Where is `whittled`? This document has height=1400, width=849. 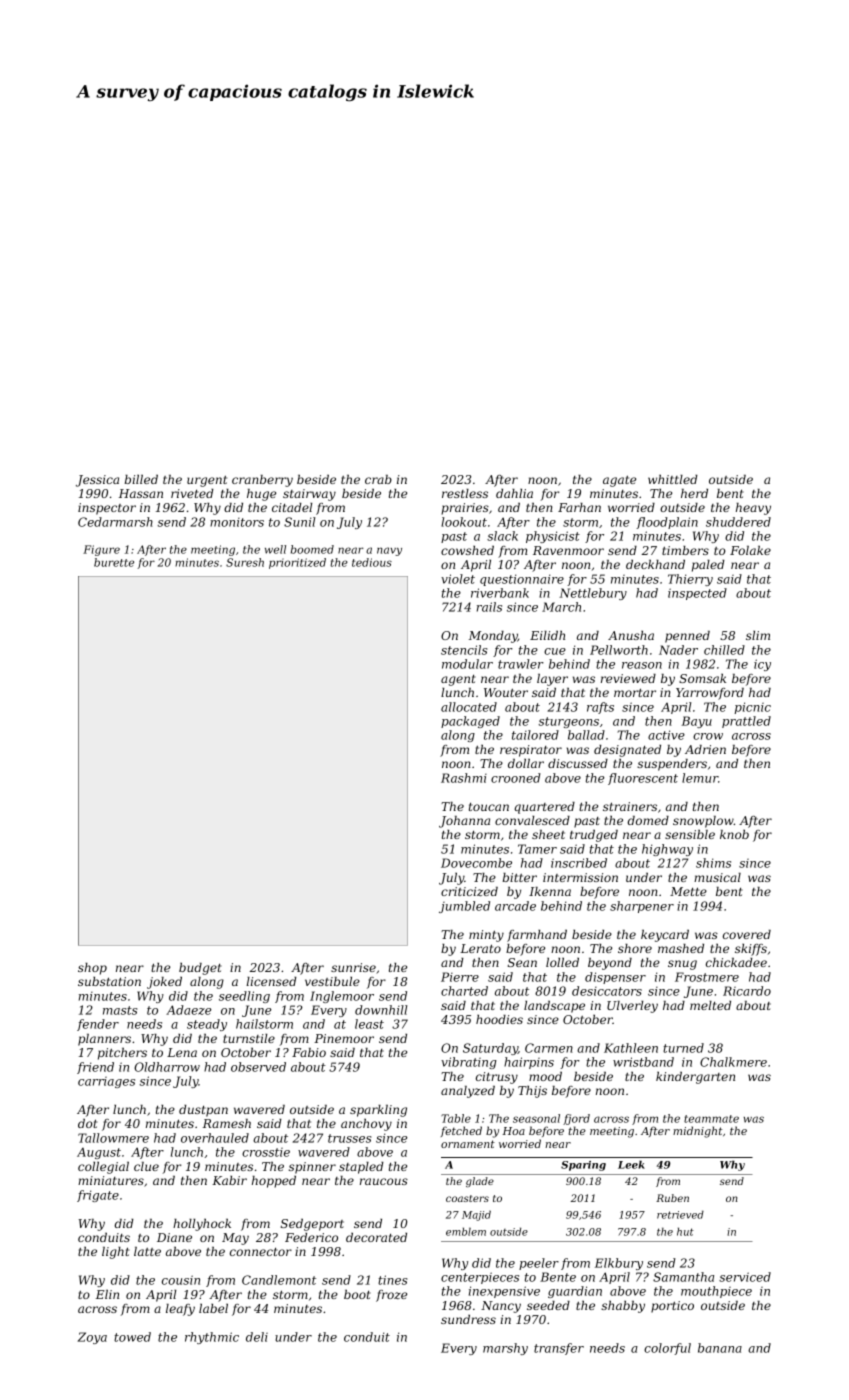 whittled is located at coordinates (673, 479).
